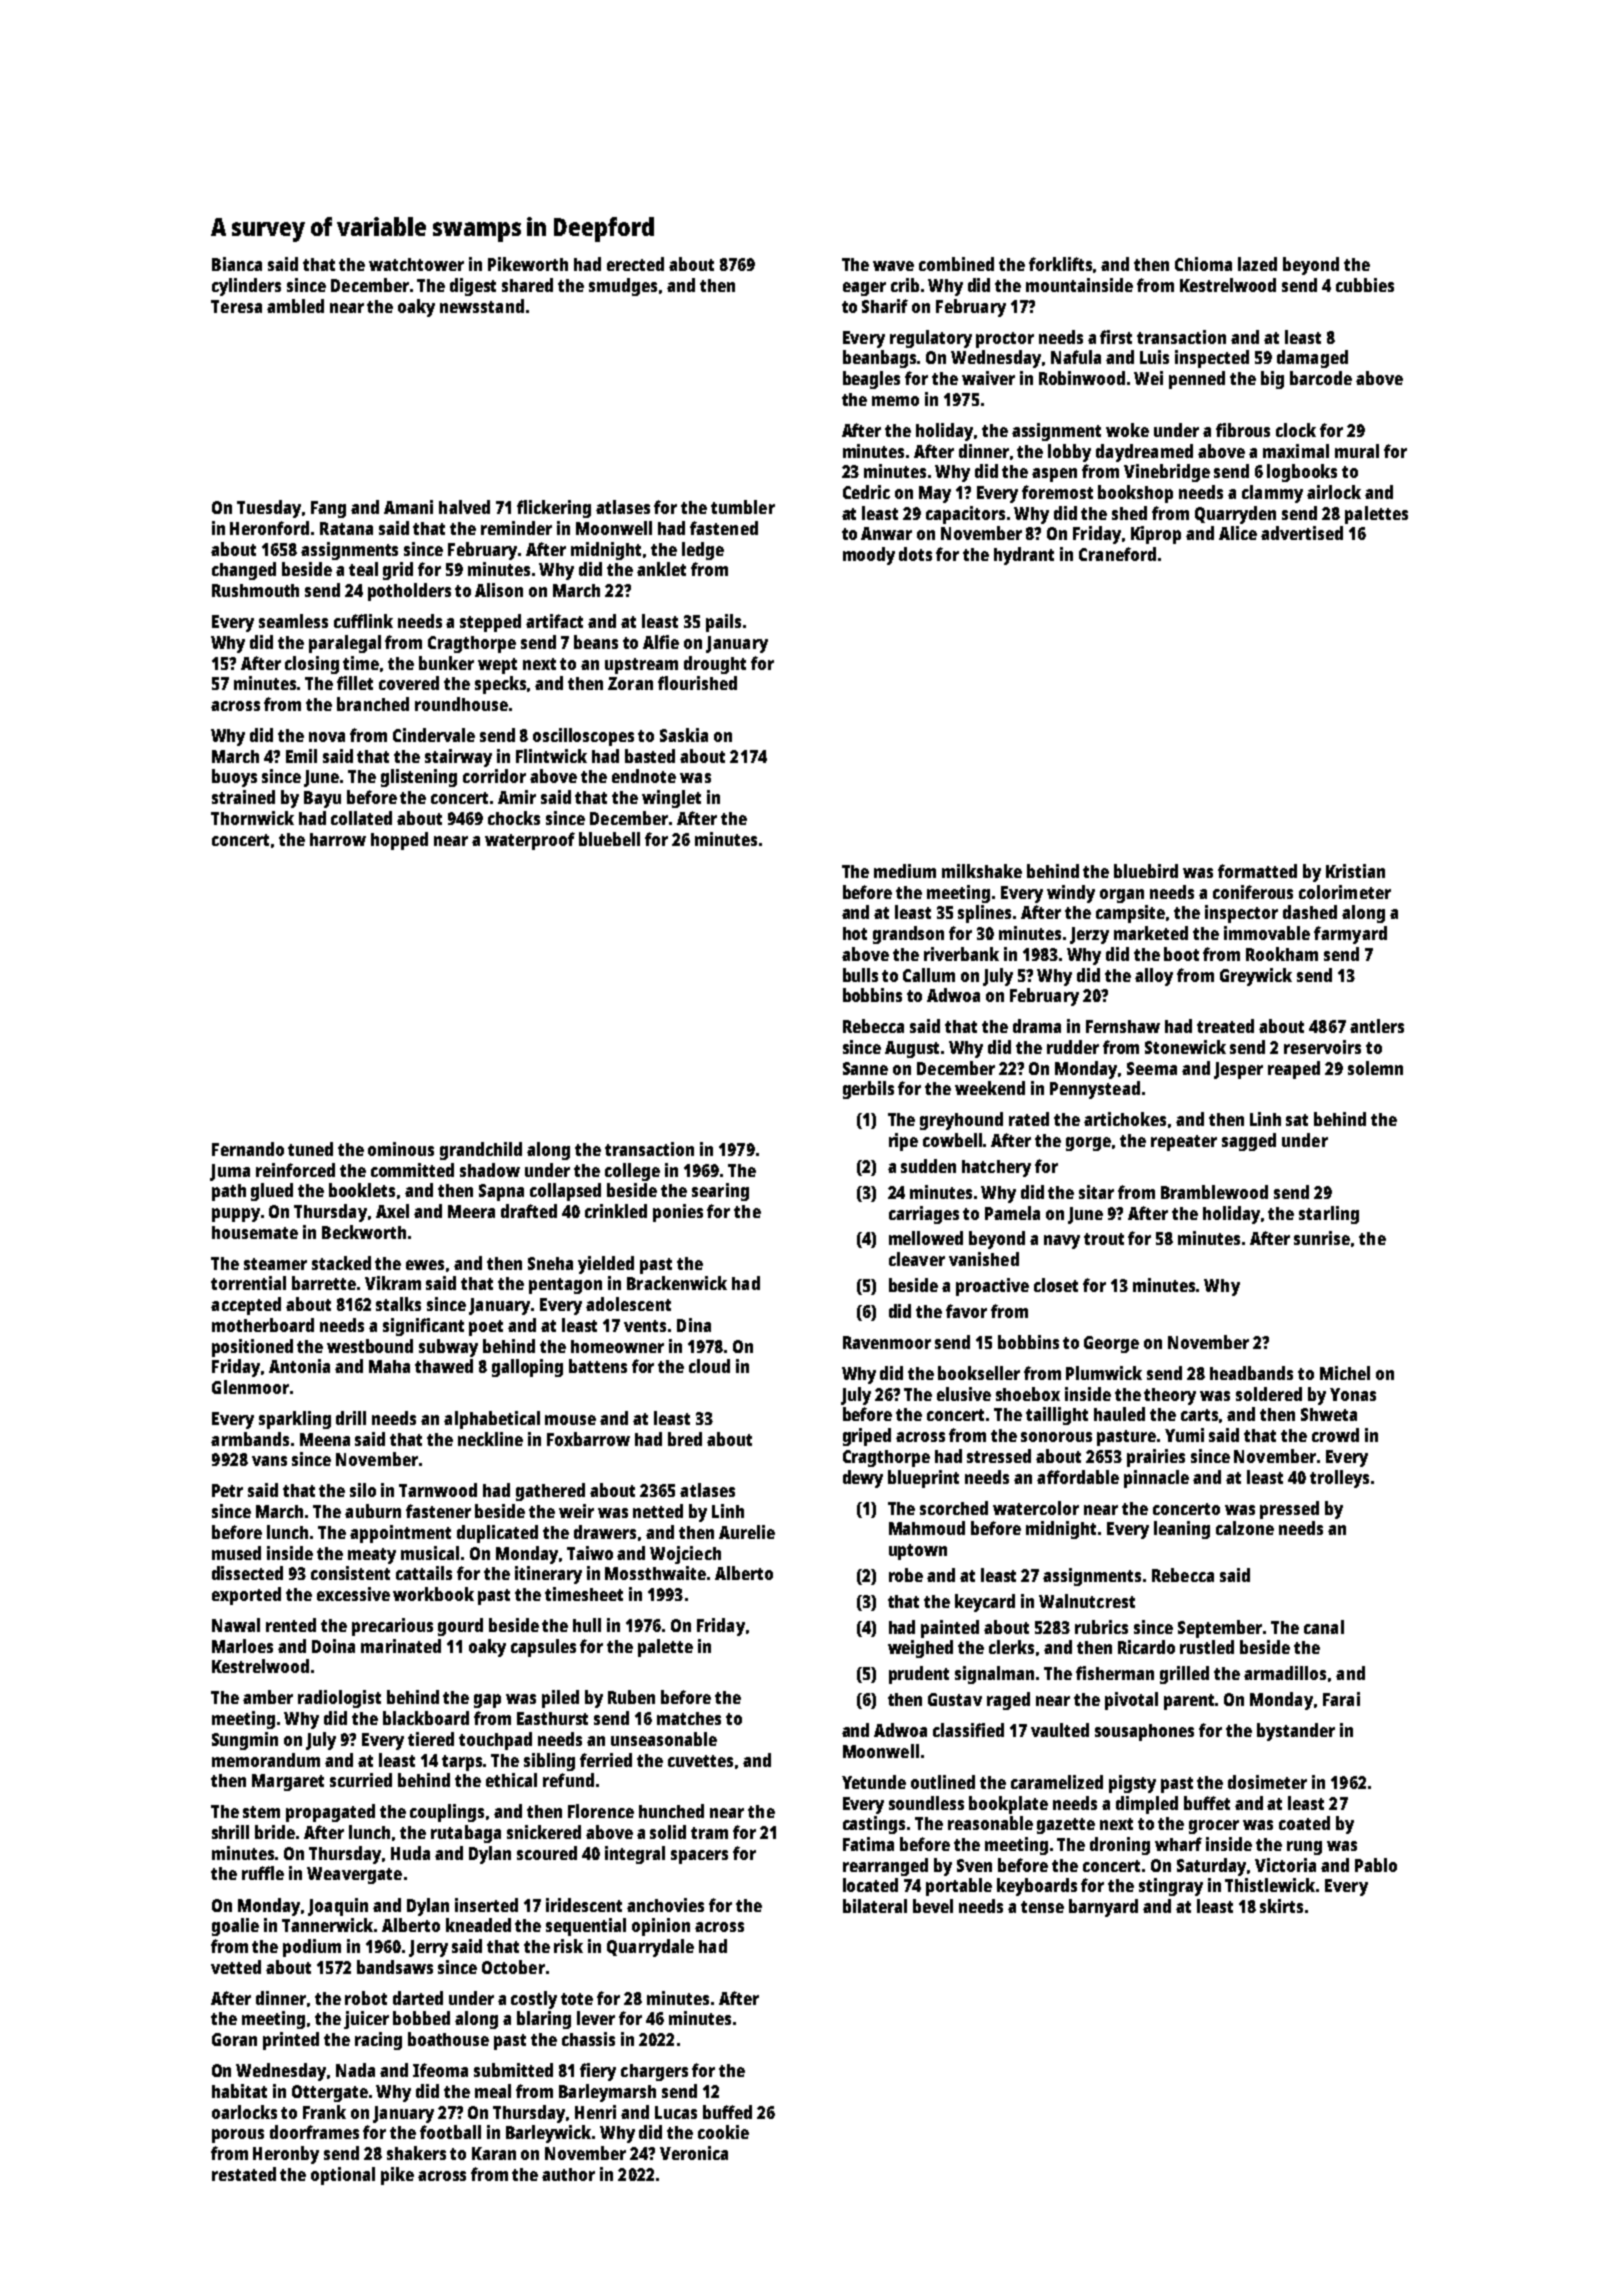 This screenshot has width=1620, height=2292. What do you see at coordinates (550, 1263) in the screenshot?
I see `Sneha` at bounding box center [550, 1263].
